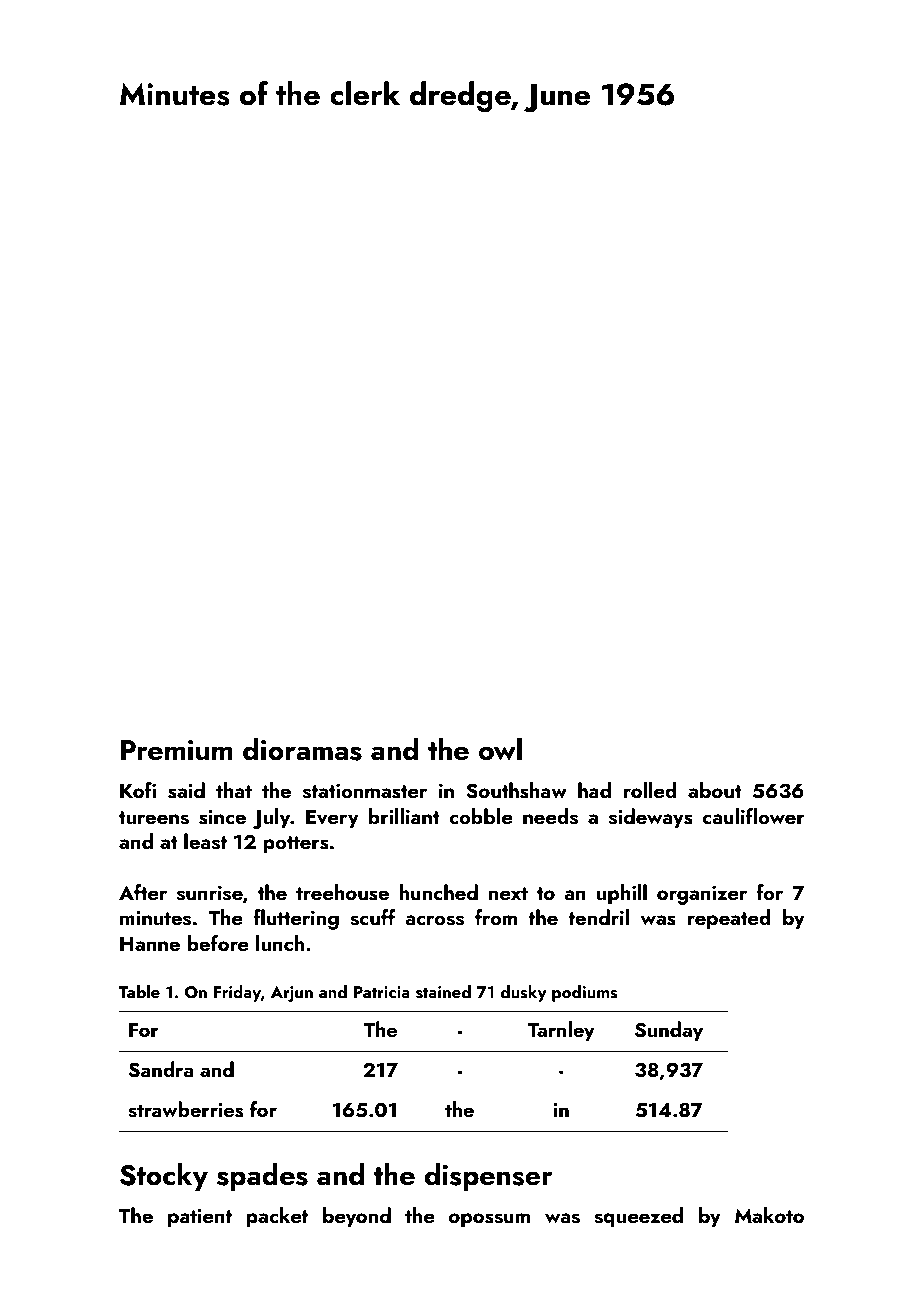 The height and width of the image is (1308, 924). What do you see at coordinates (598, 917) in the image?
I see `tendril` at bounding box center [598, 917].
